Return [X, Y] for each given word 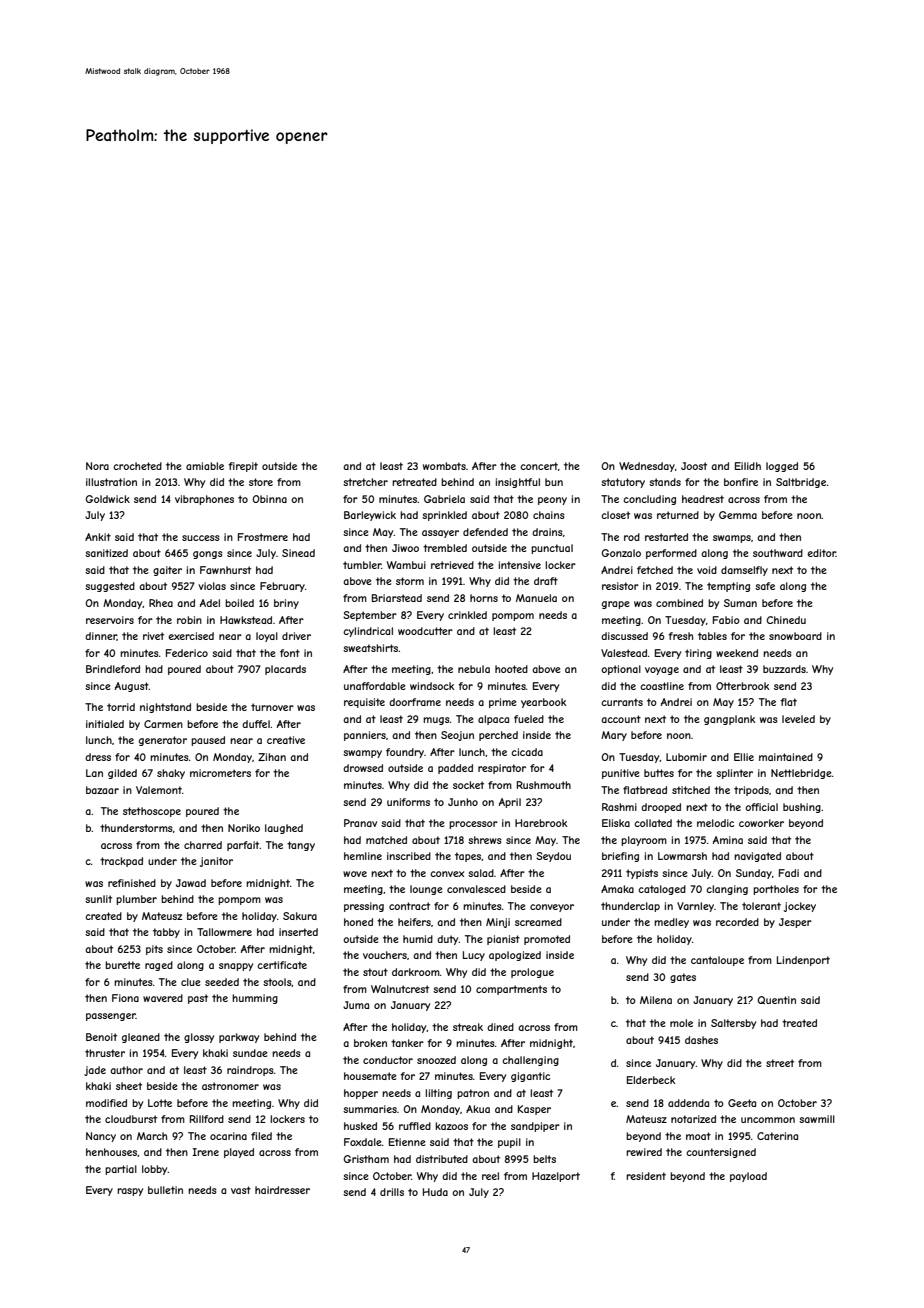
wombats [444, 466]
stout [375, 972]
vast [241, 1190]
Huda [435, 1192]
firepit [243, 467]
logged [782, 467]
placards [285, 670]
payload [748, 1177]
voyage [662, 671]
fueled [529, 719]
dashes [701, 1040]
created [103, 916]
